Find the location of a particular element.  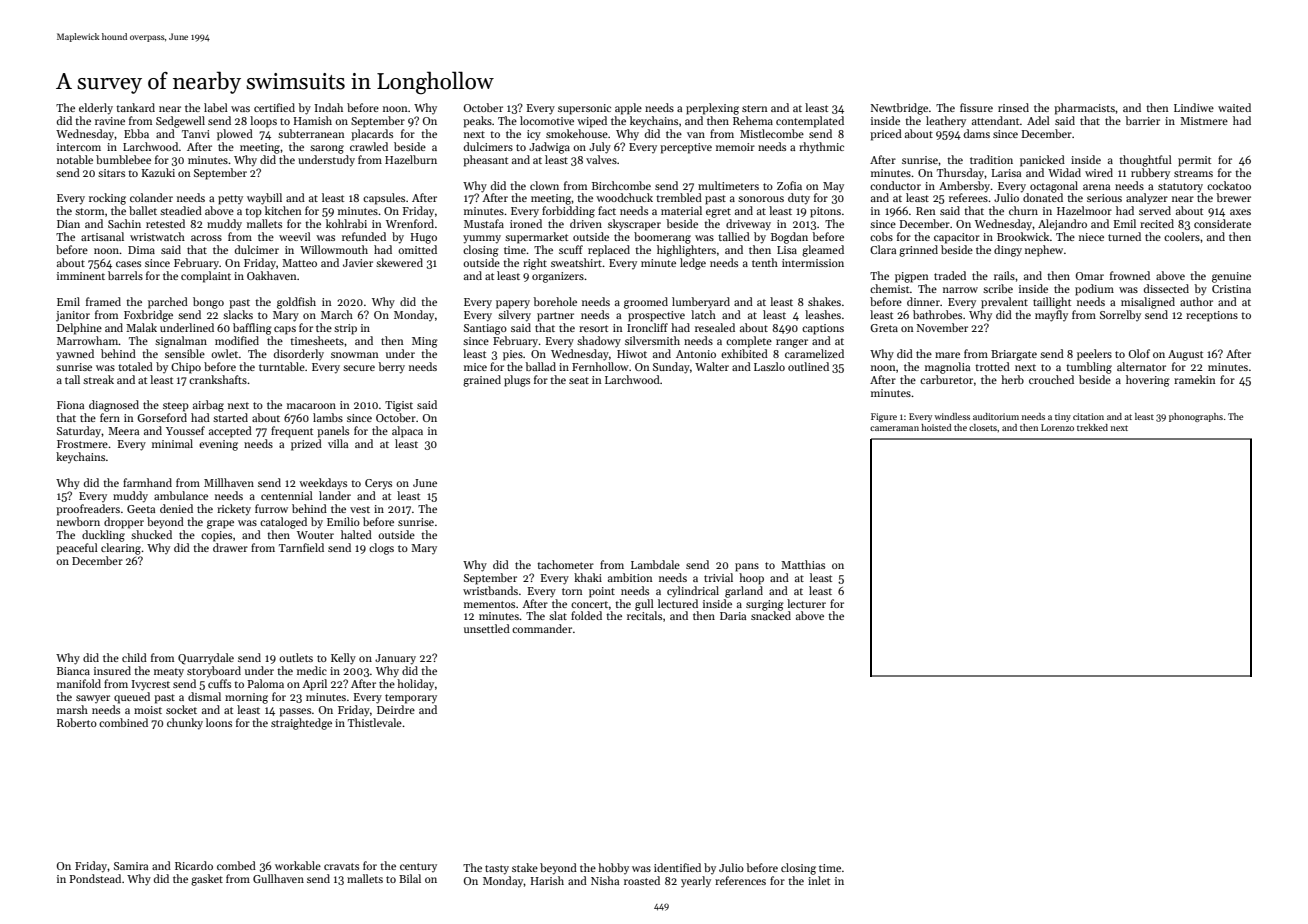

Lindiwe is located at coordinates (1194, 107).
